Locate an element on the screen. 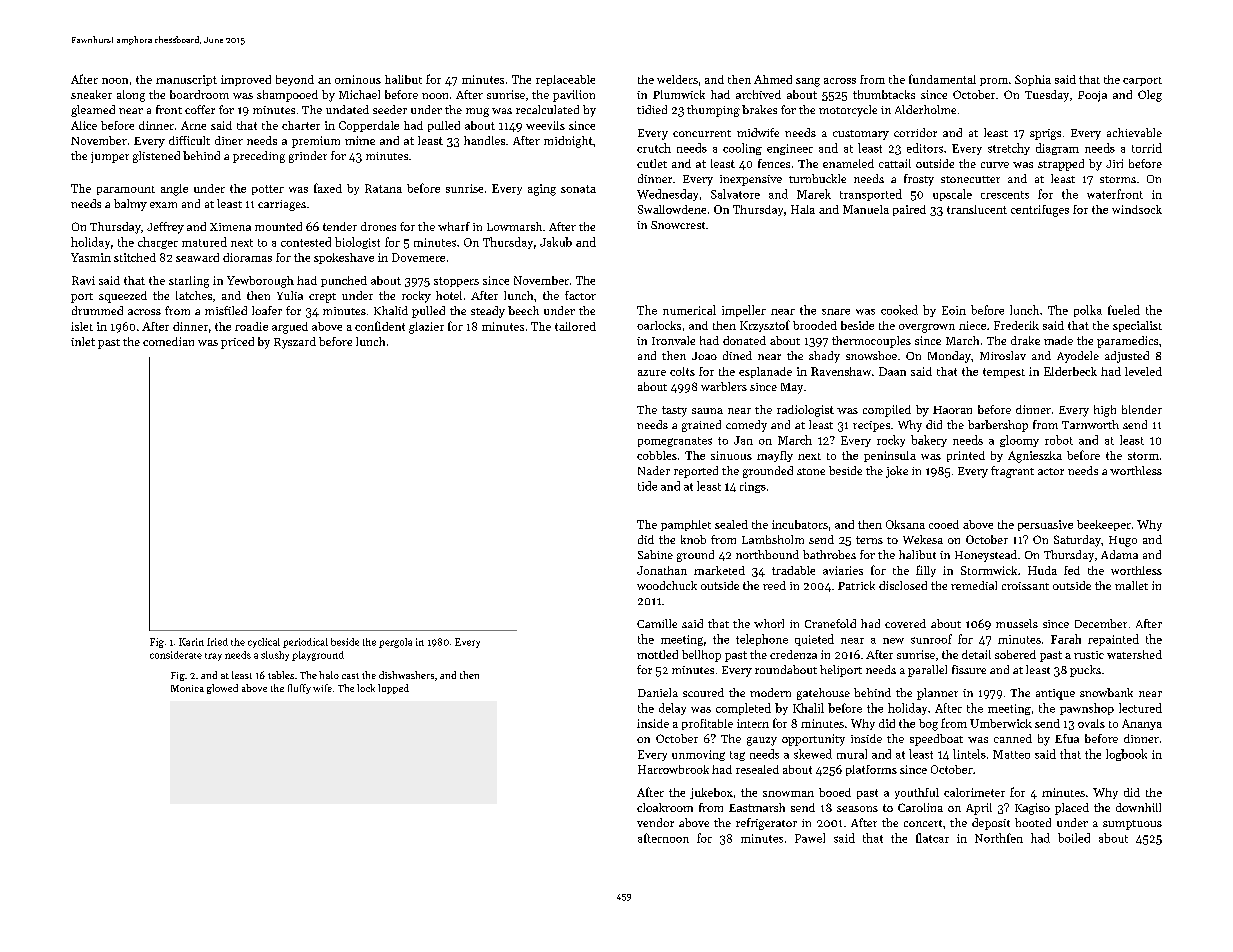 Image resolution: width=1233 pixels, height=952 pixels. Eoin is located at coordinates (954, 310).
